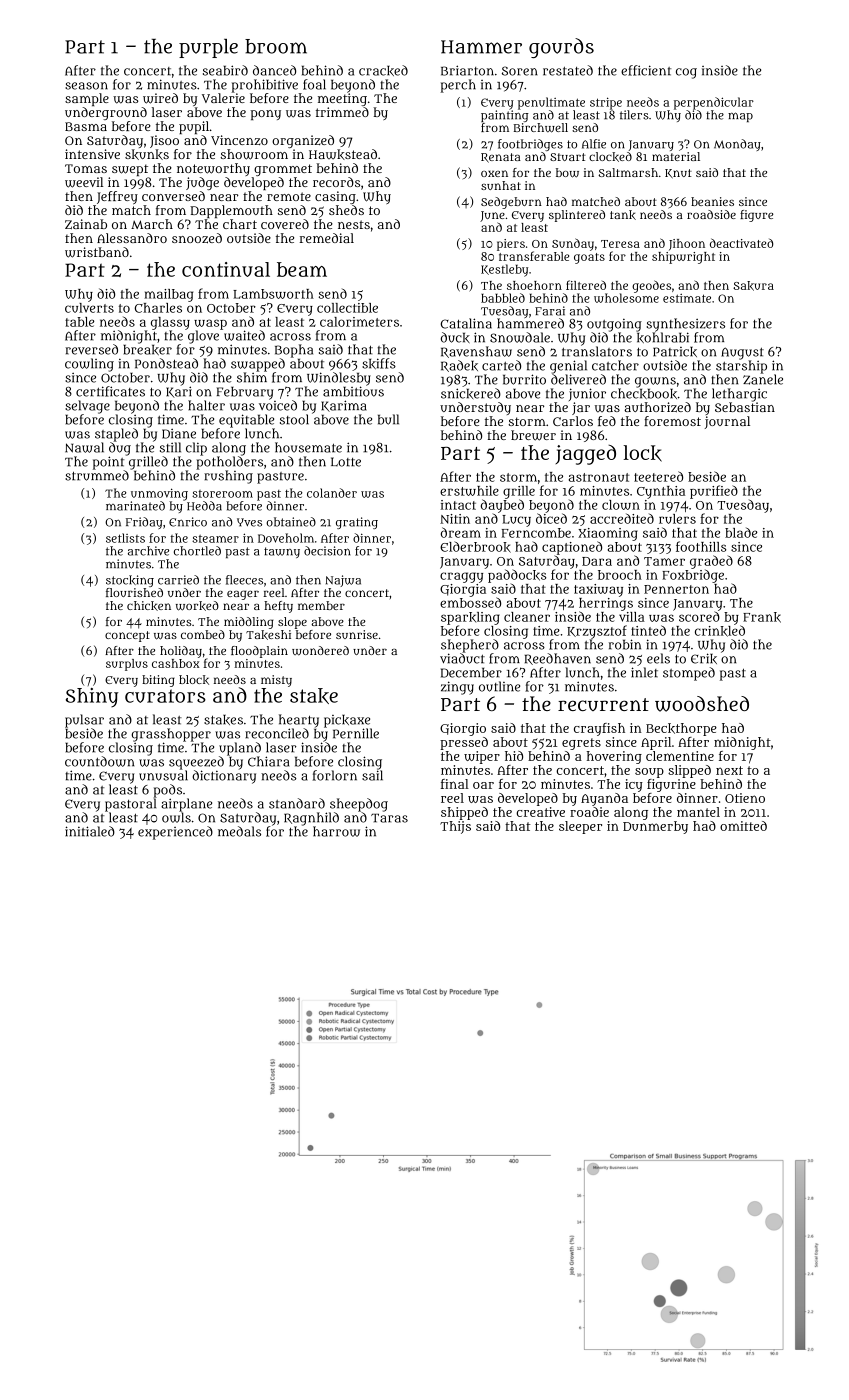 The height and width of the screenshot is (1400, 849). What do you see at coordinates (455, 784) in the screenshot?
I see `final` at bounding box center [455, 784].
